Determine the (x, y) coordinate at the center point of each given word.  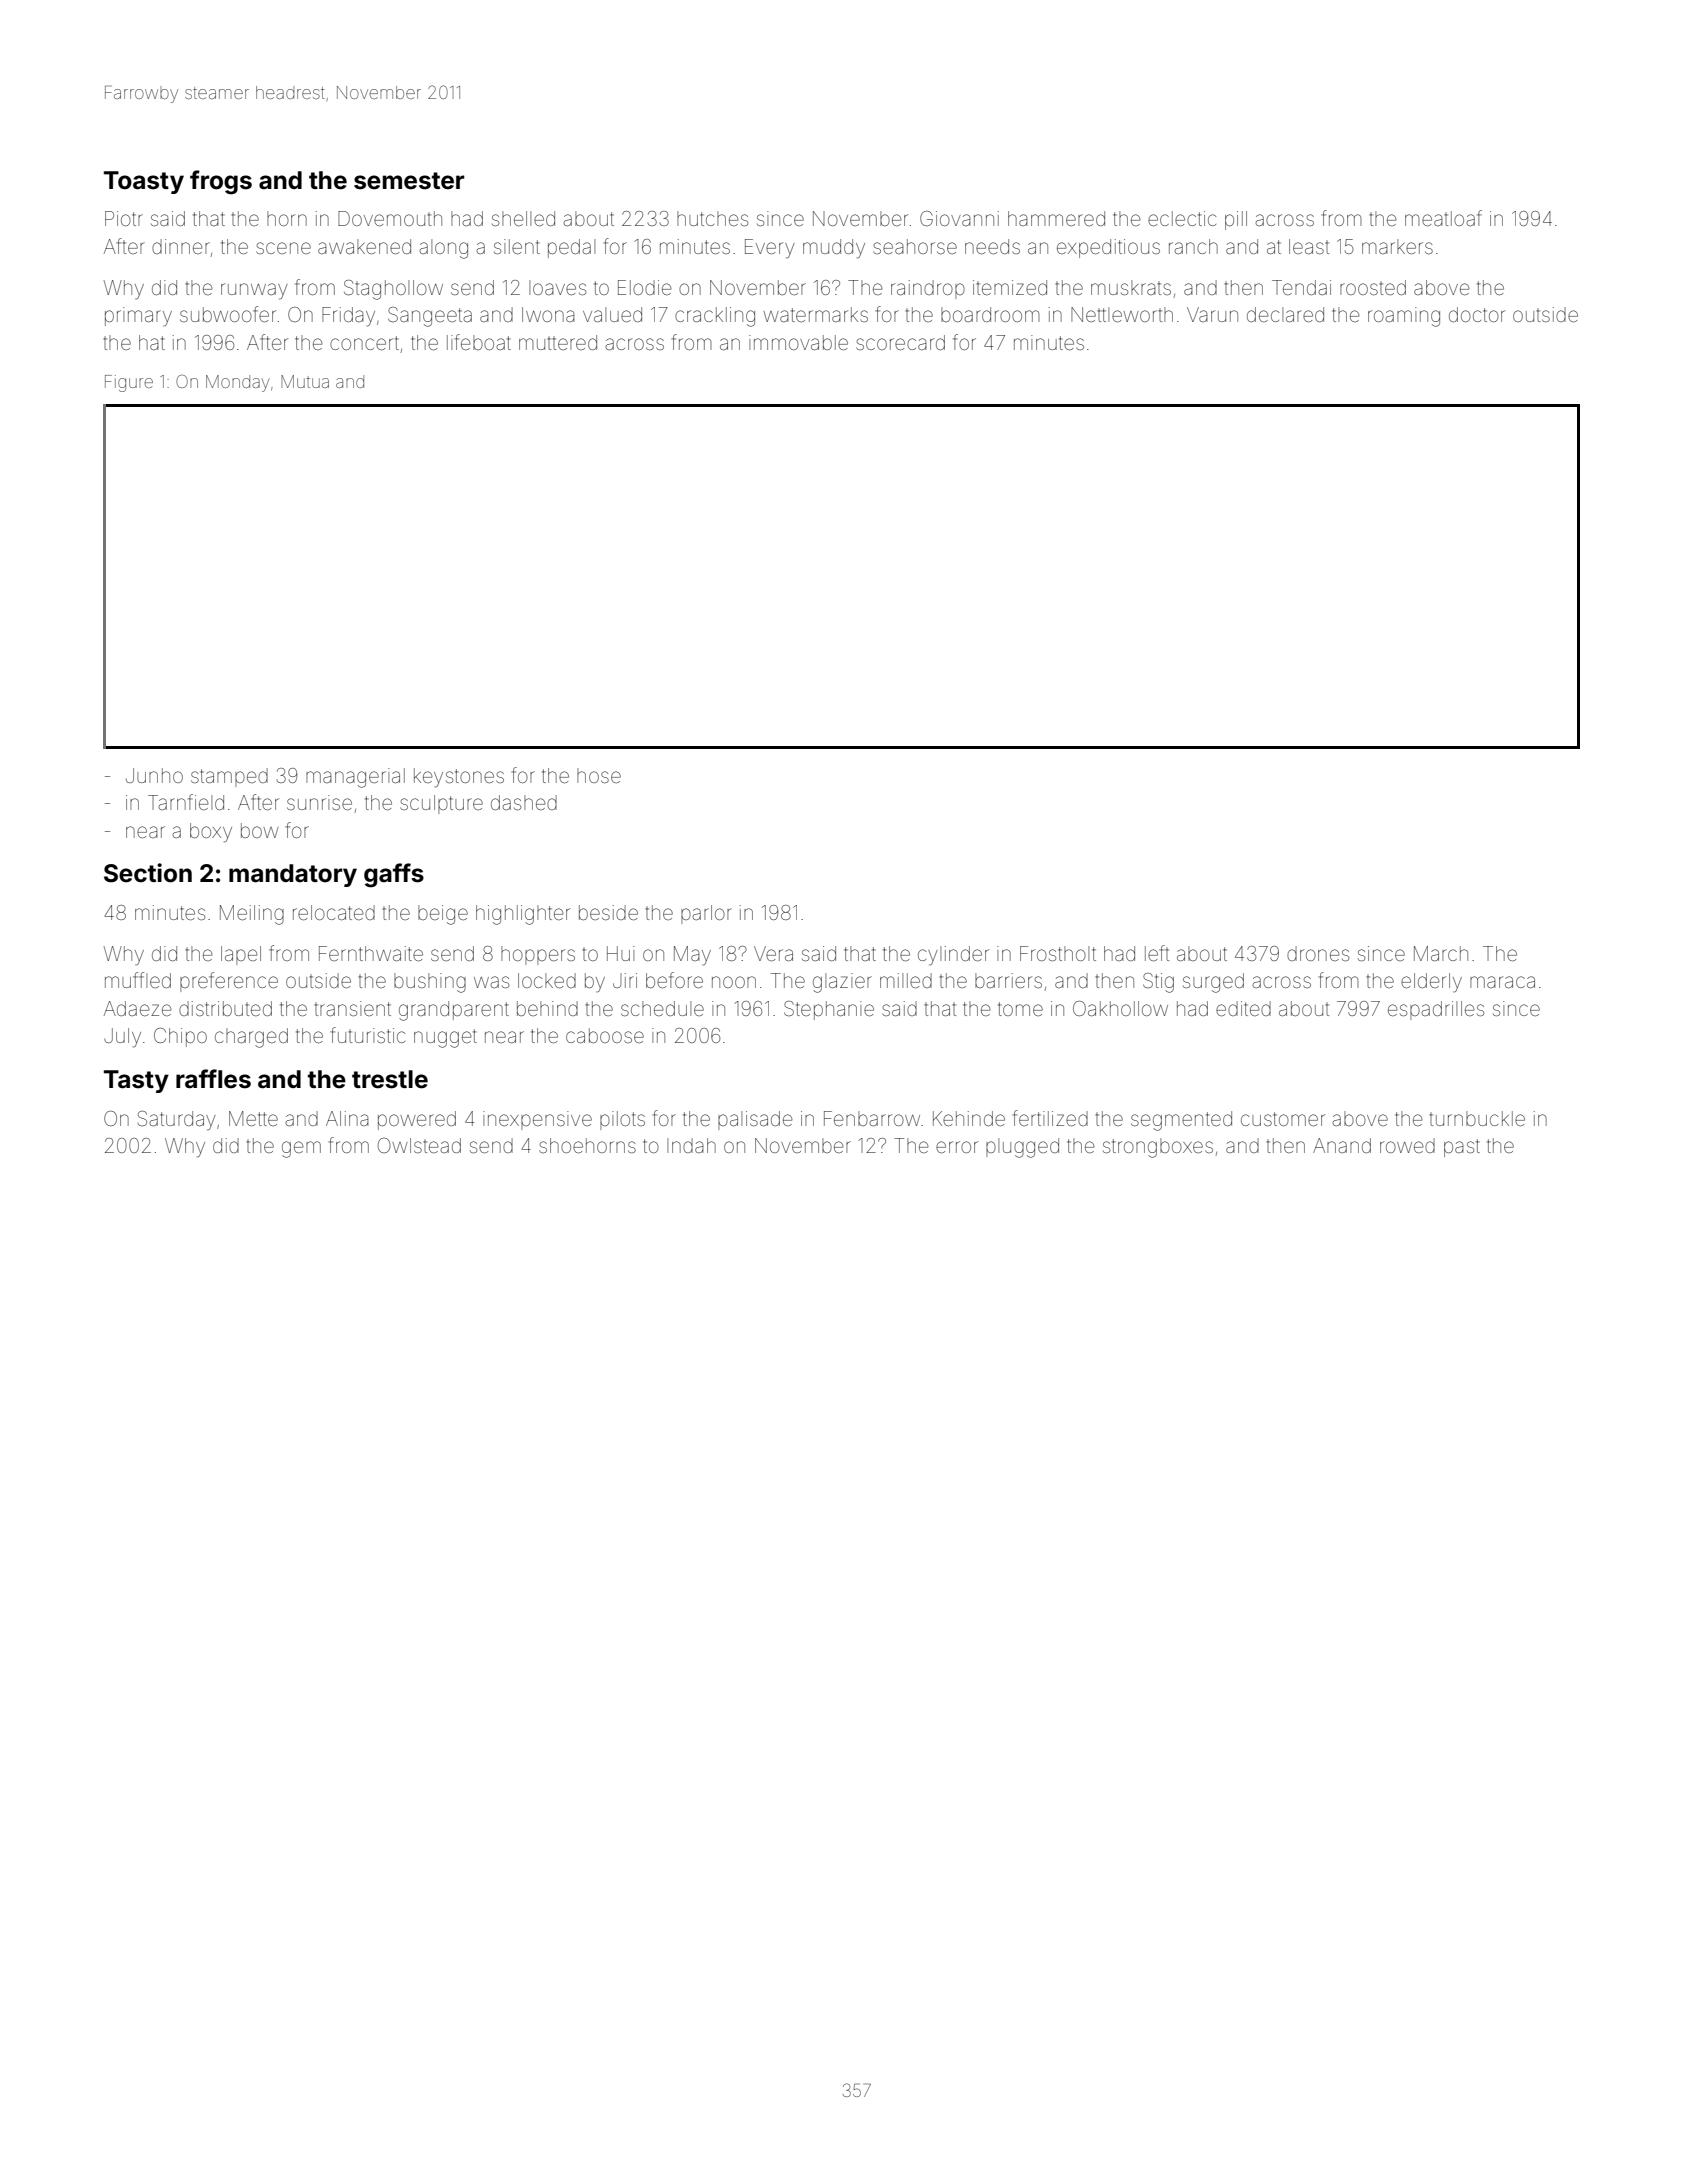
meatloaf (1443, 218)
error (957, 1147)
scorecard (900, 342)
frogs (221, 182)
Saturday (177, 1121)
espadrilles (1436, 1010)
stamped (229, 777)
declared (1285, 314)
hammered (1056, 218)
